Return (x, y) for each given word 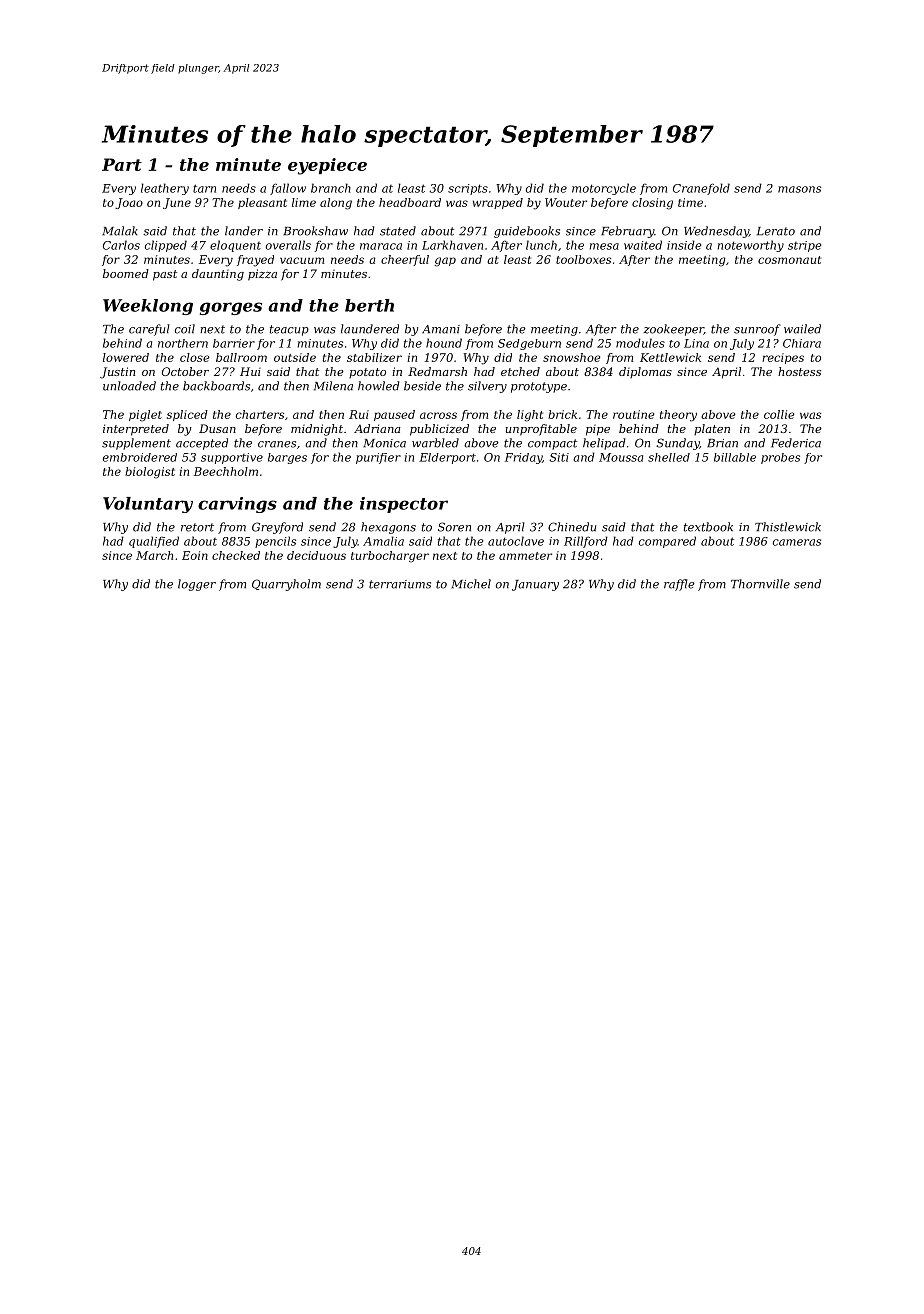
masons (799, 189)
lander (244, 231)
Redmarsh (437, 371)
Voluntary (148, 505)
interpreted (136, 430)
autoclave (516, 541)
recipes (783, 358)
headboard (410, 202)
